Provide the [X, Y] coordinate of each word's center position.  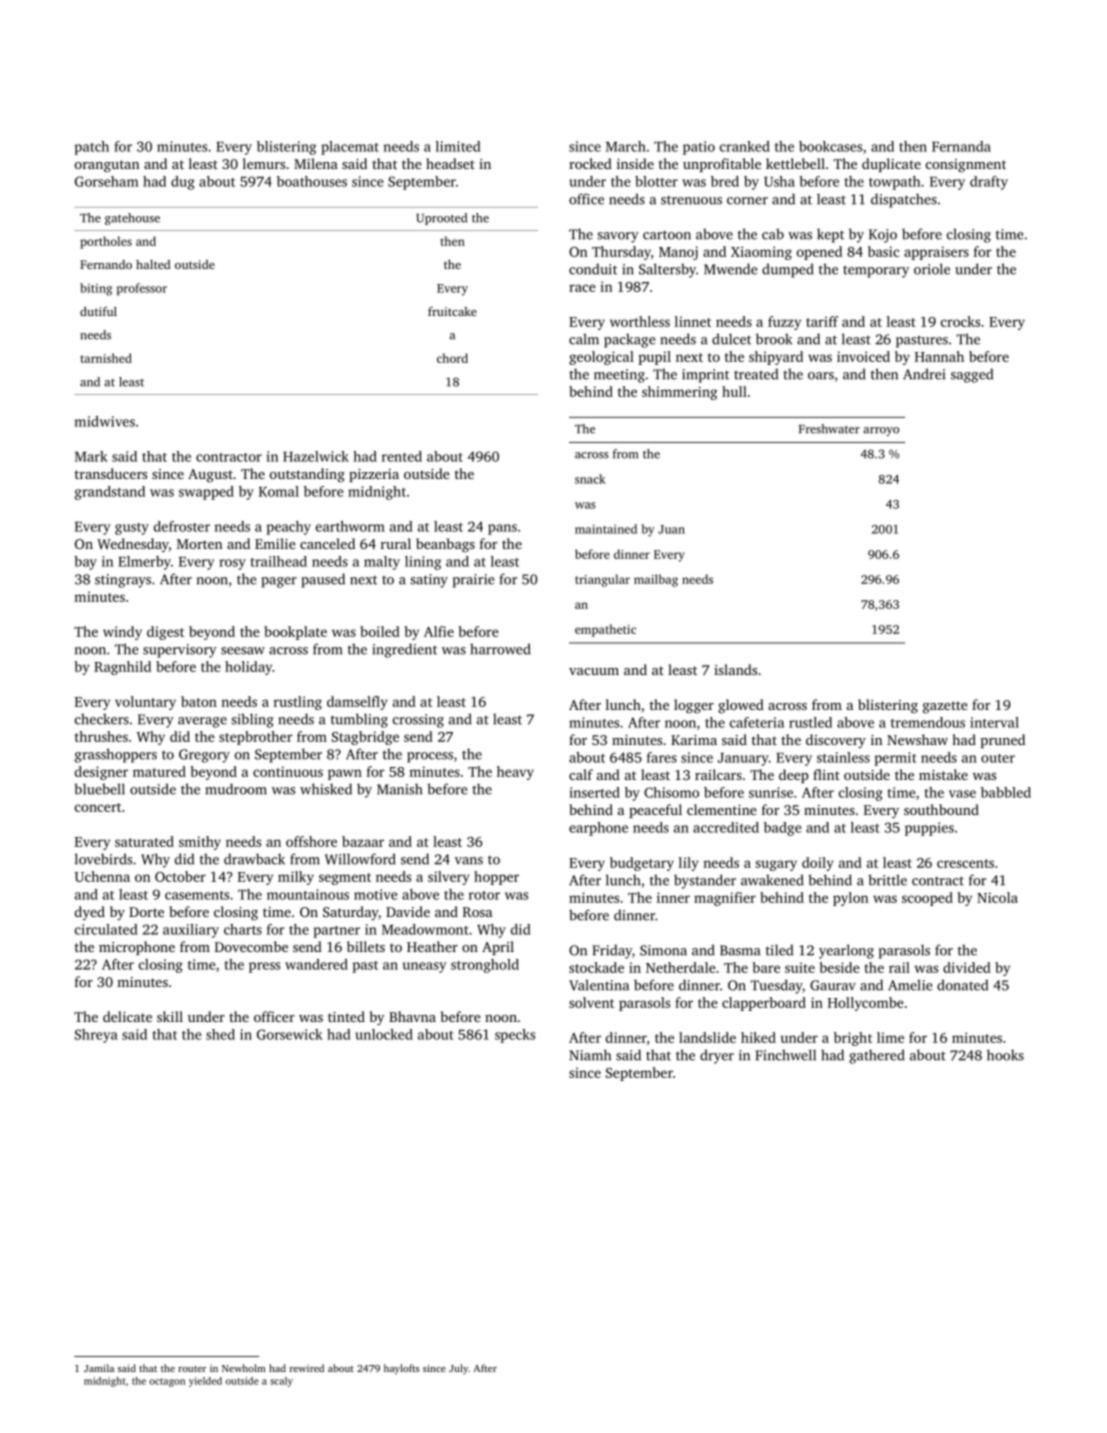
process [430, 757]
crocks [960, 321]
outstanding [307, 475]
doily [818, 864]
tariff [822, 321]
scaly [281, 1382]
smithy [200, 843]
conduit [593, 269]
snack [590, 479]
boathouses [312, 181]
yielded [205, 1382]
